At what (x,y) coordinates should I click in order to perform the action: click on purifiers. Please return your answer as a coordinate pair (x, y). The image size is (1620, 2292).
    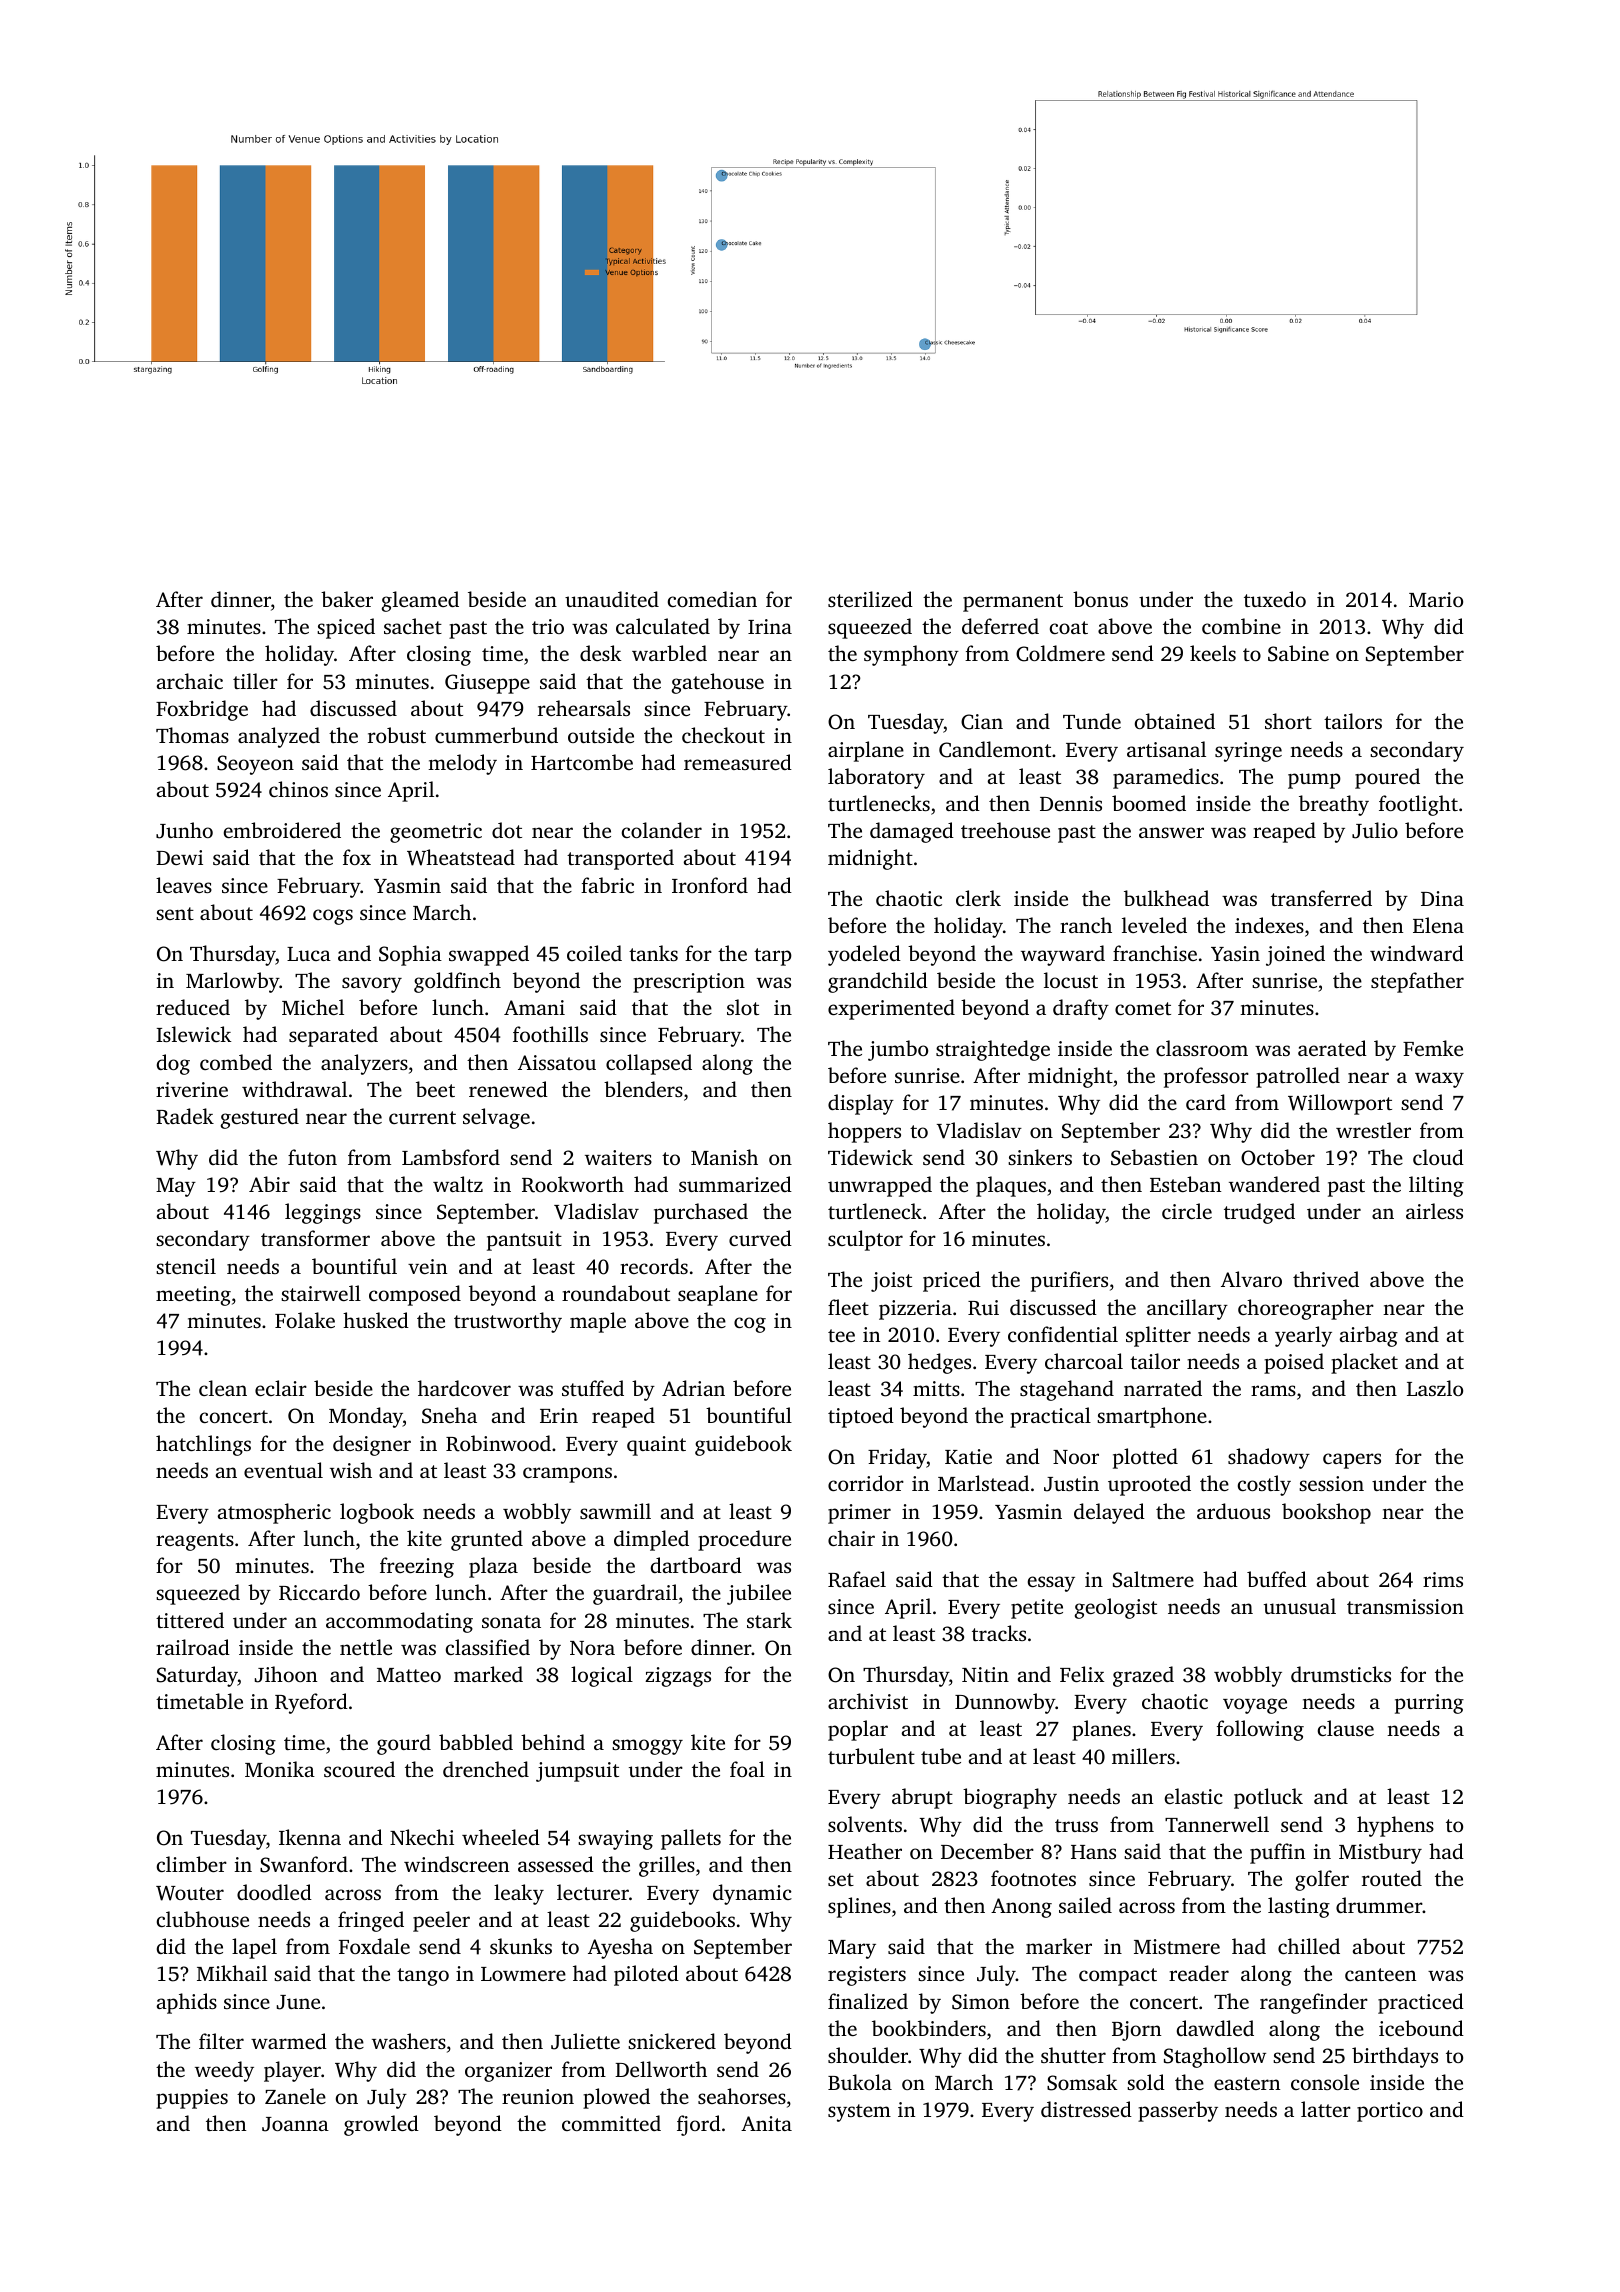
    Looking at the image, I should click on (1069, 1281).
